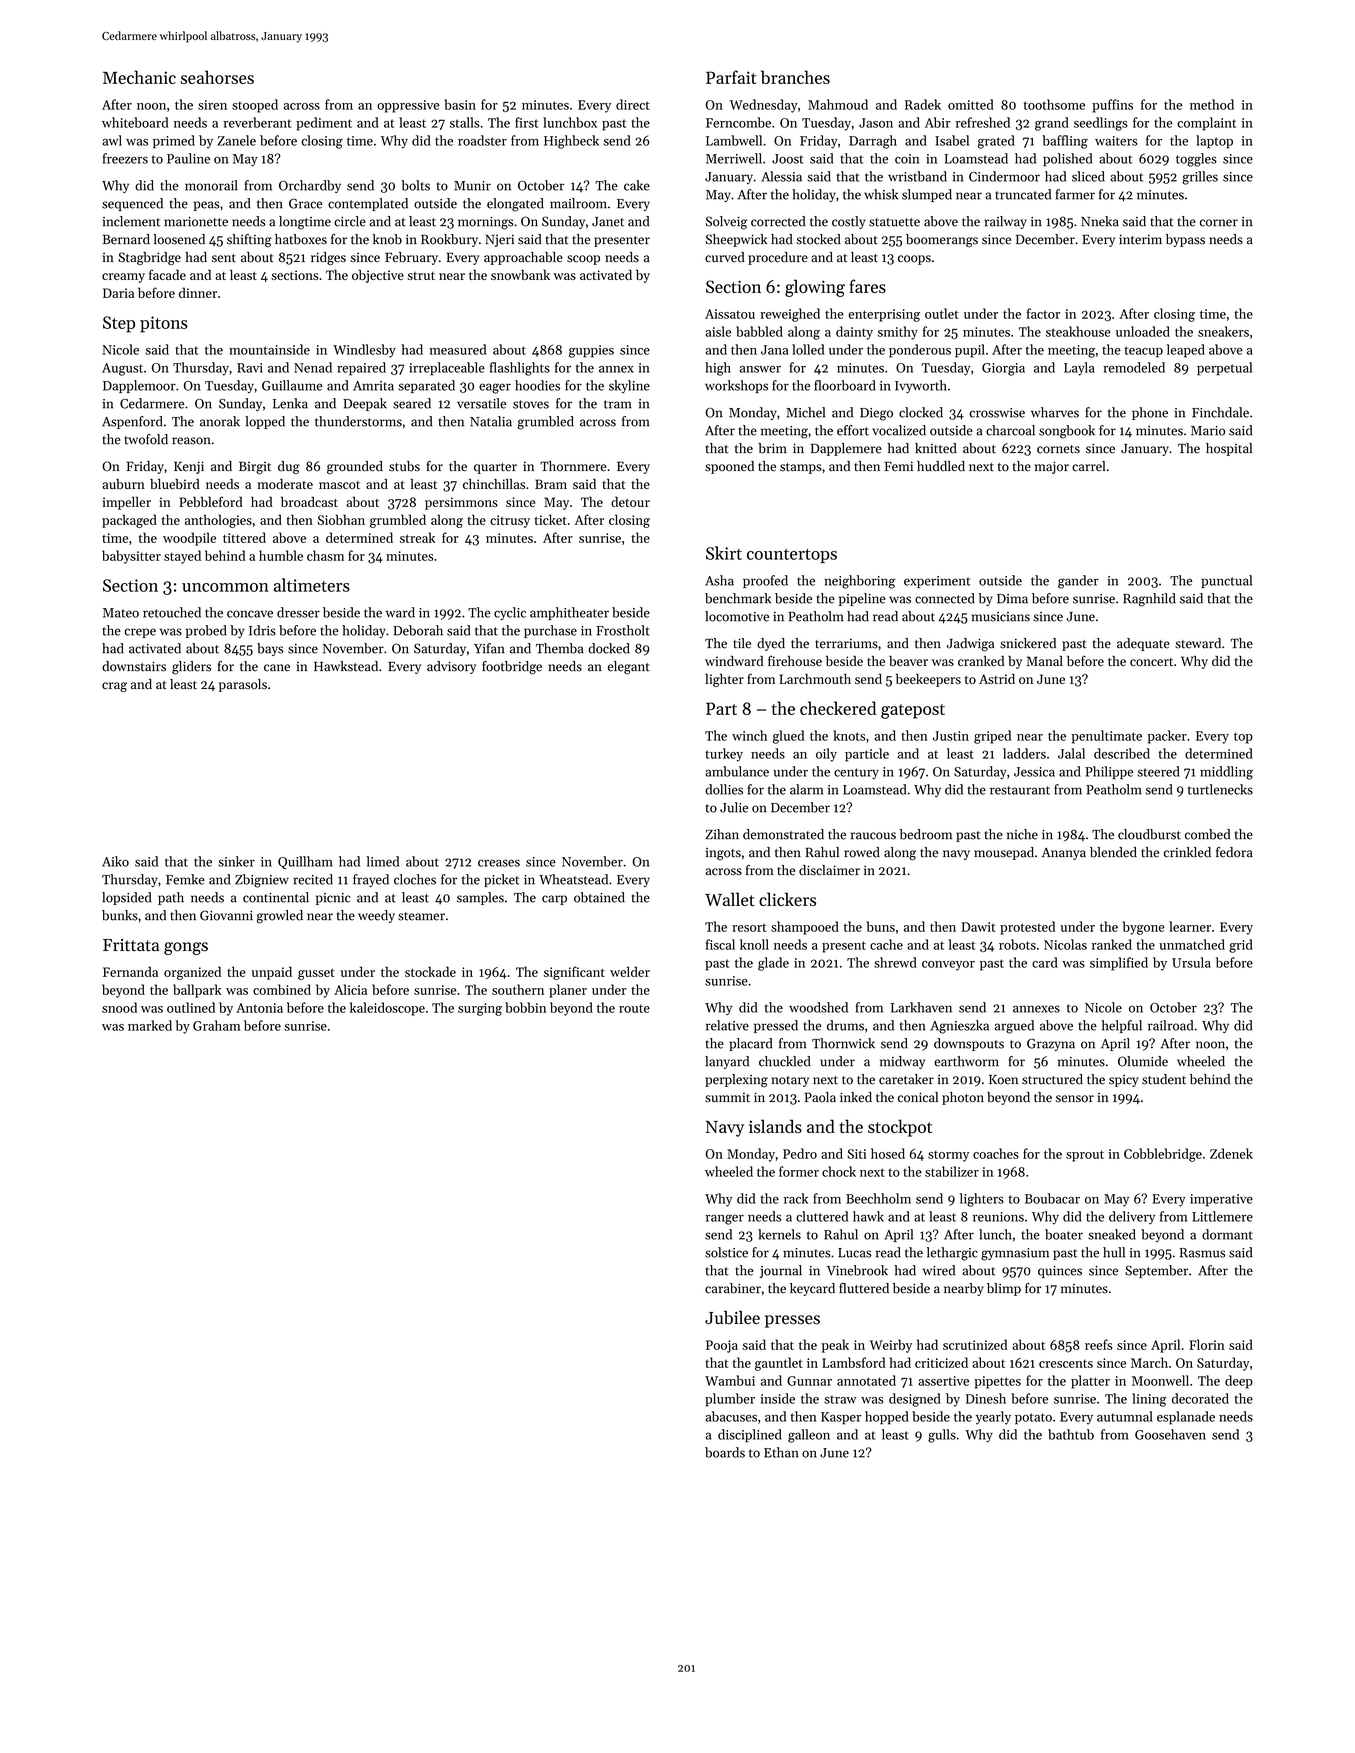 Image resolution: width=1355 pixels, height=1753 pixels. I want to click on babbled, so click(759, 331).
